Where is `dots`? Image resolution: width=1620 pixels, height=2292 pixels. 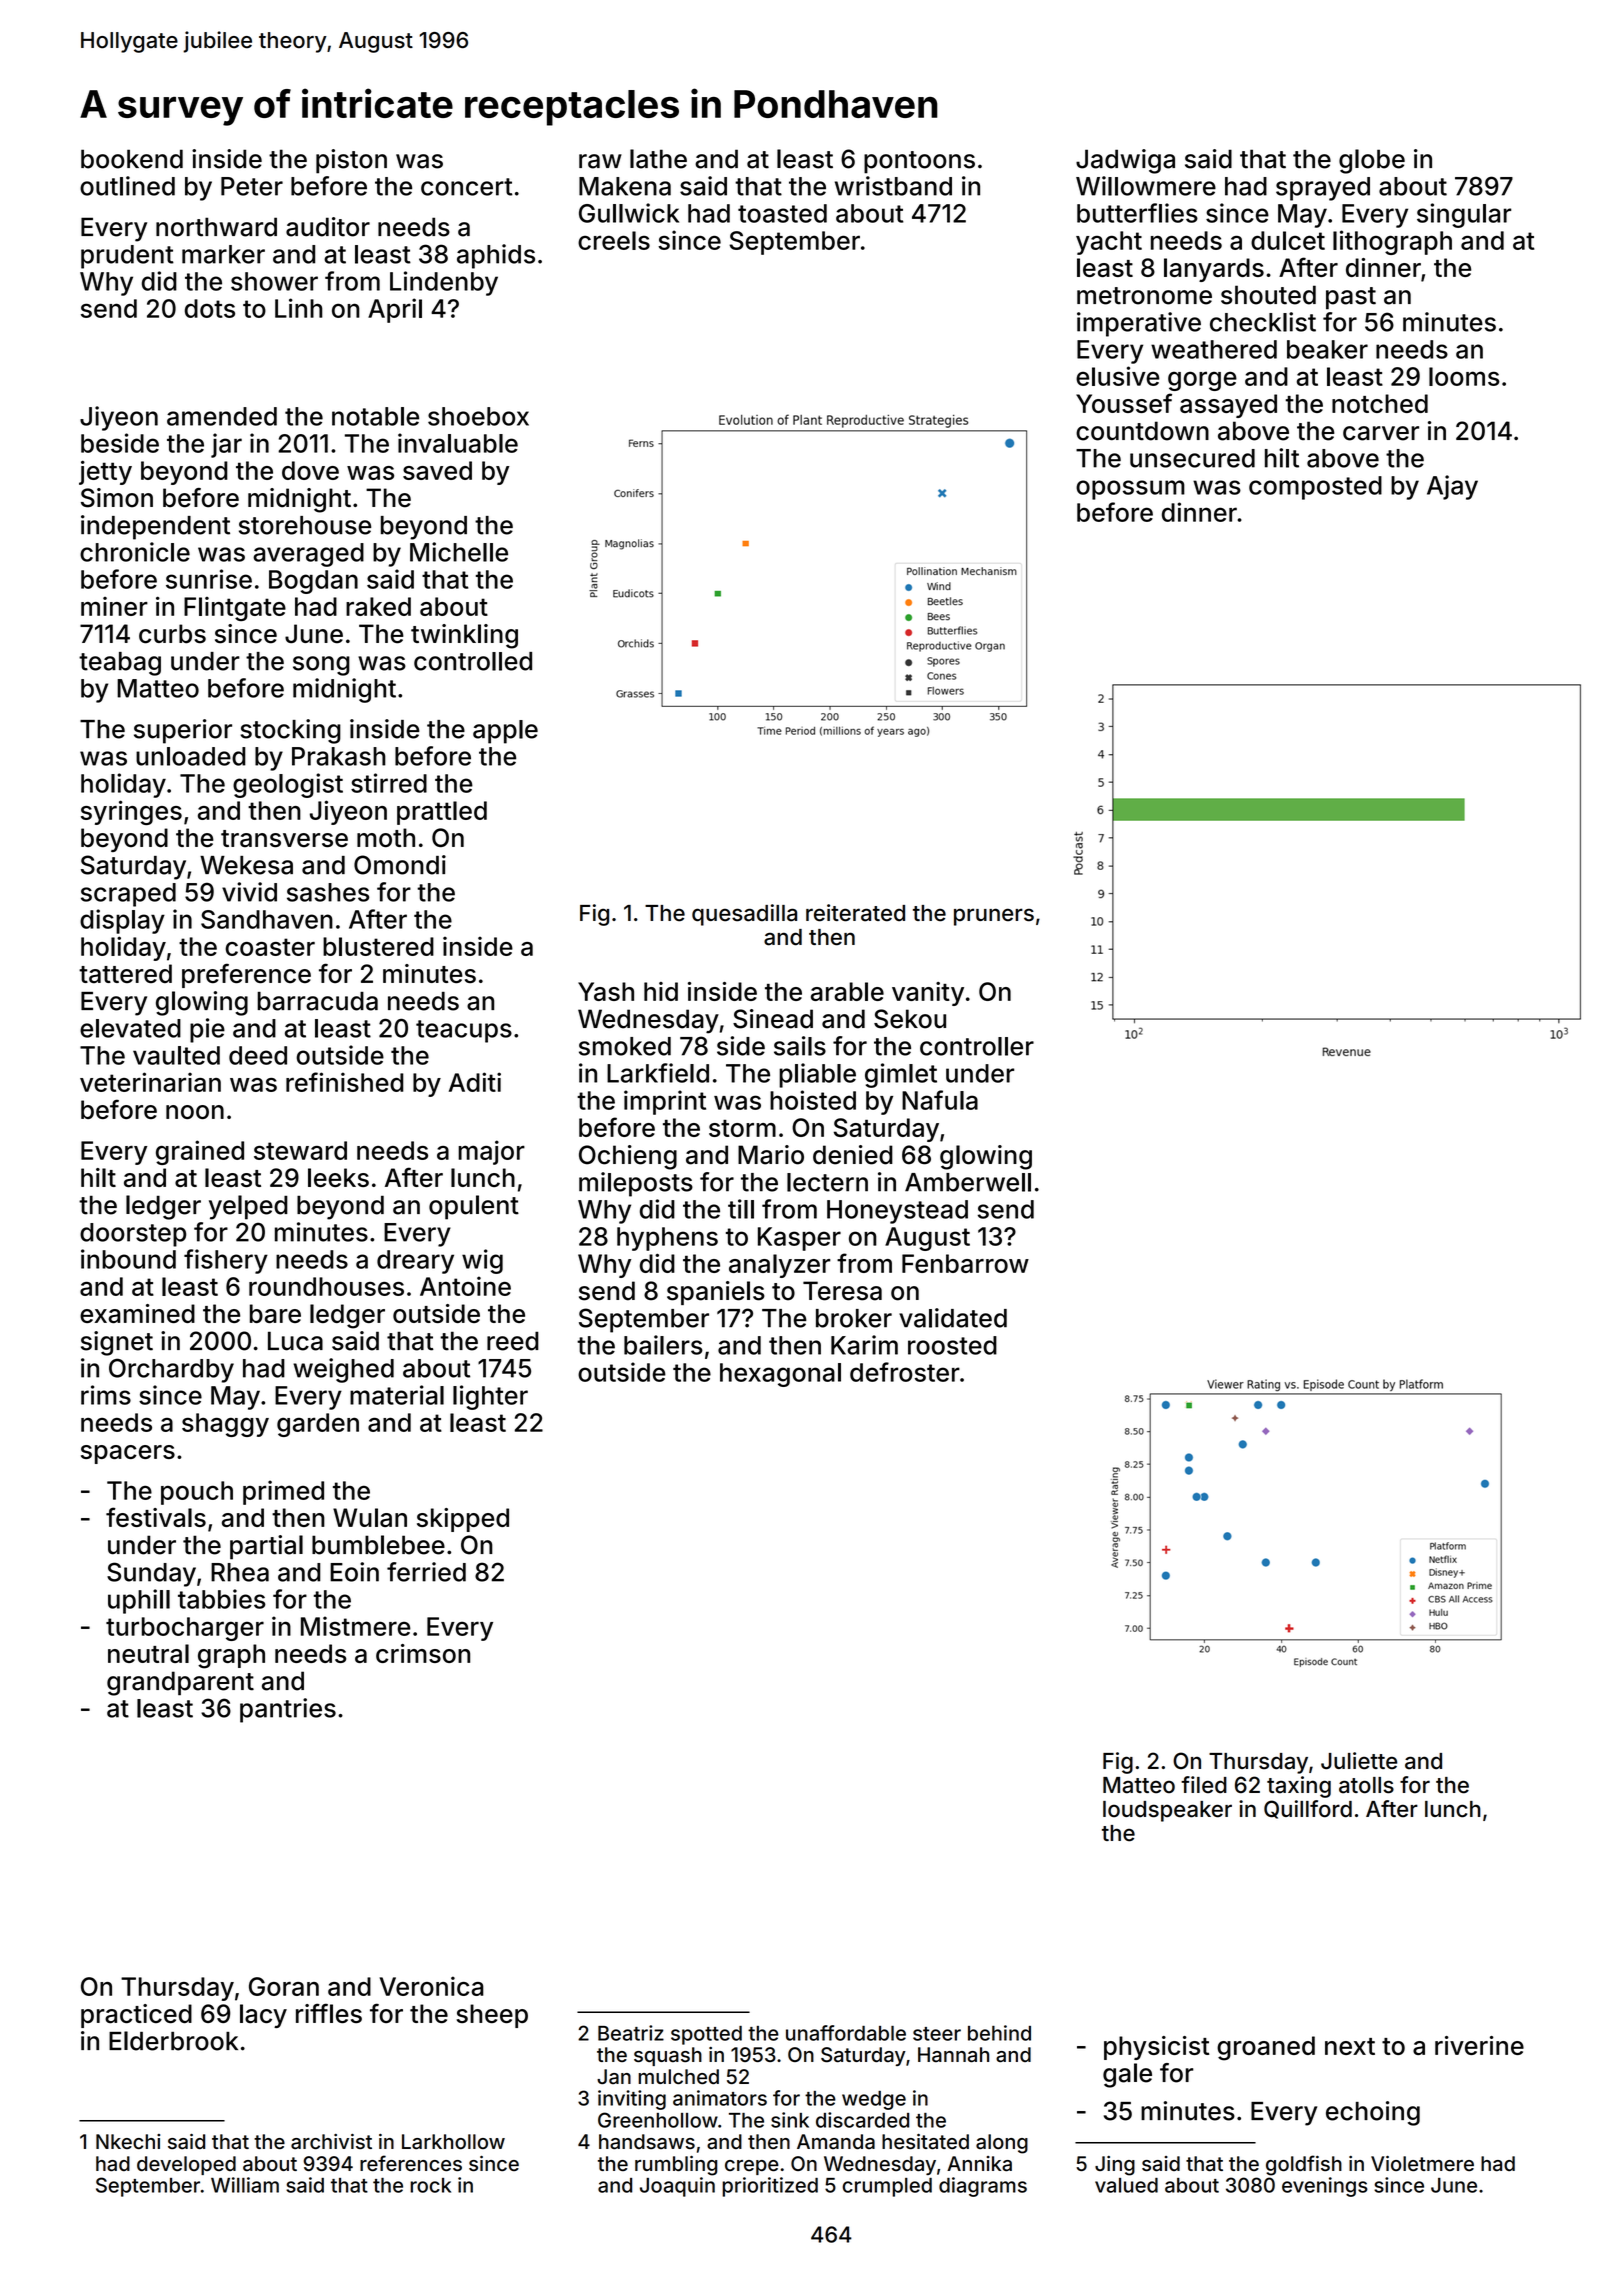
dots is located at coordinates (210, 308).
